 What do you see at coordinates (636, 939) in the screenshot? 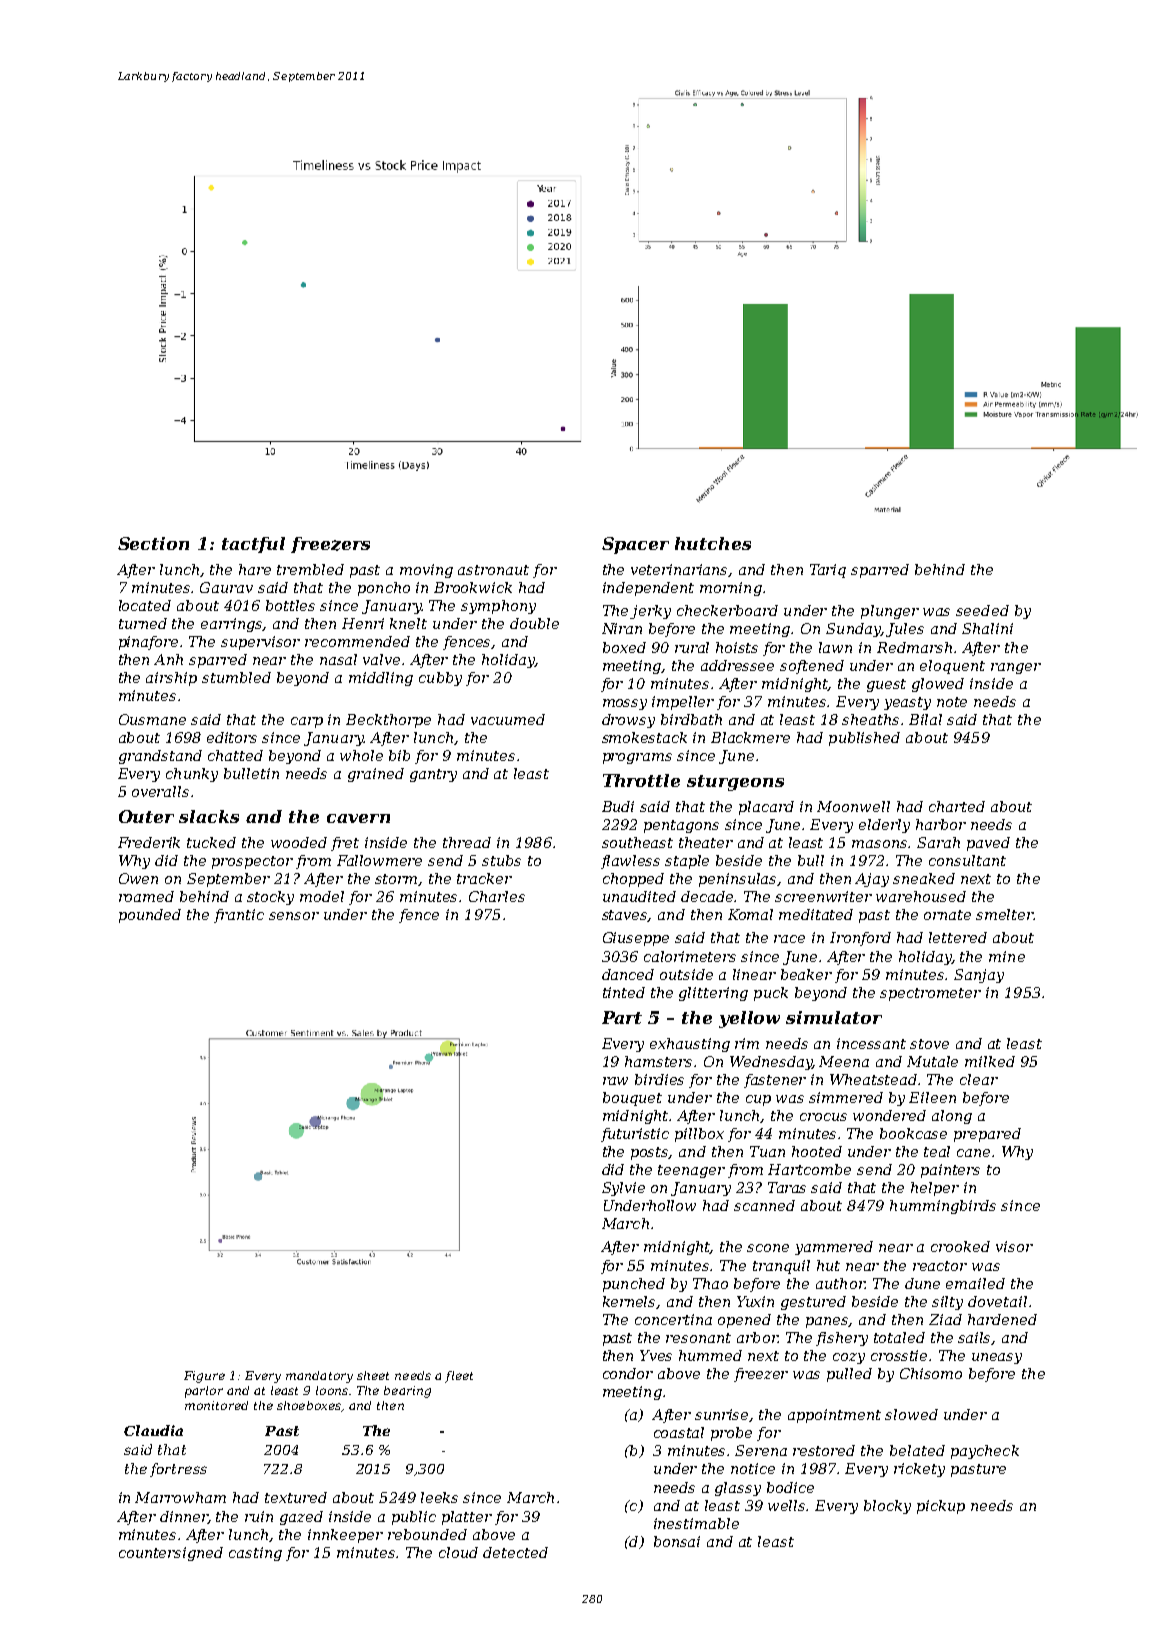
I see `Giuseppe` at bounding box center [636, 939].
